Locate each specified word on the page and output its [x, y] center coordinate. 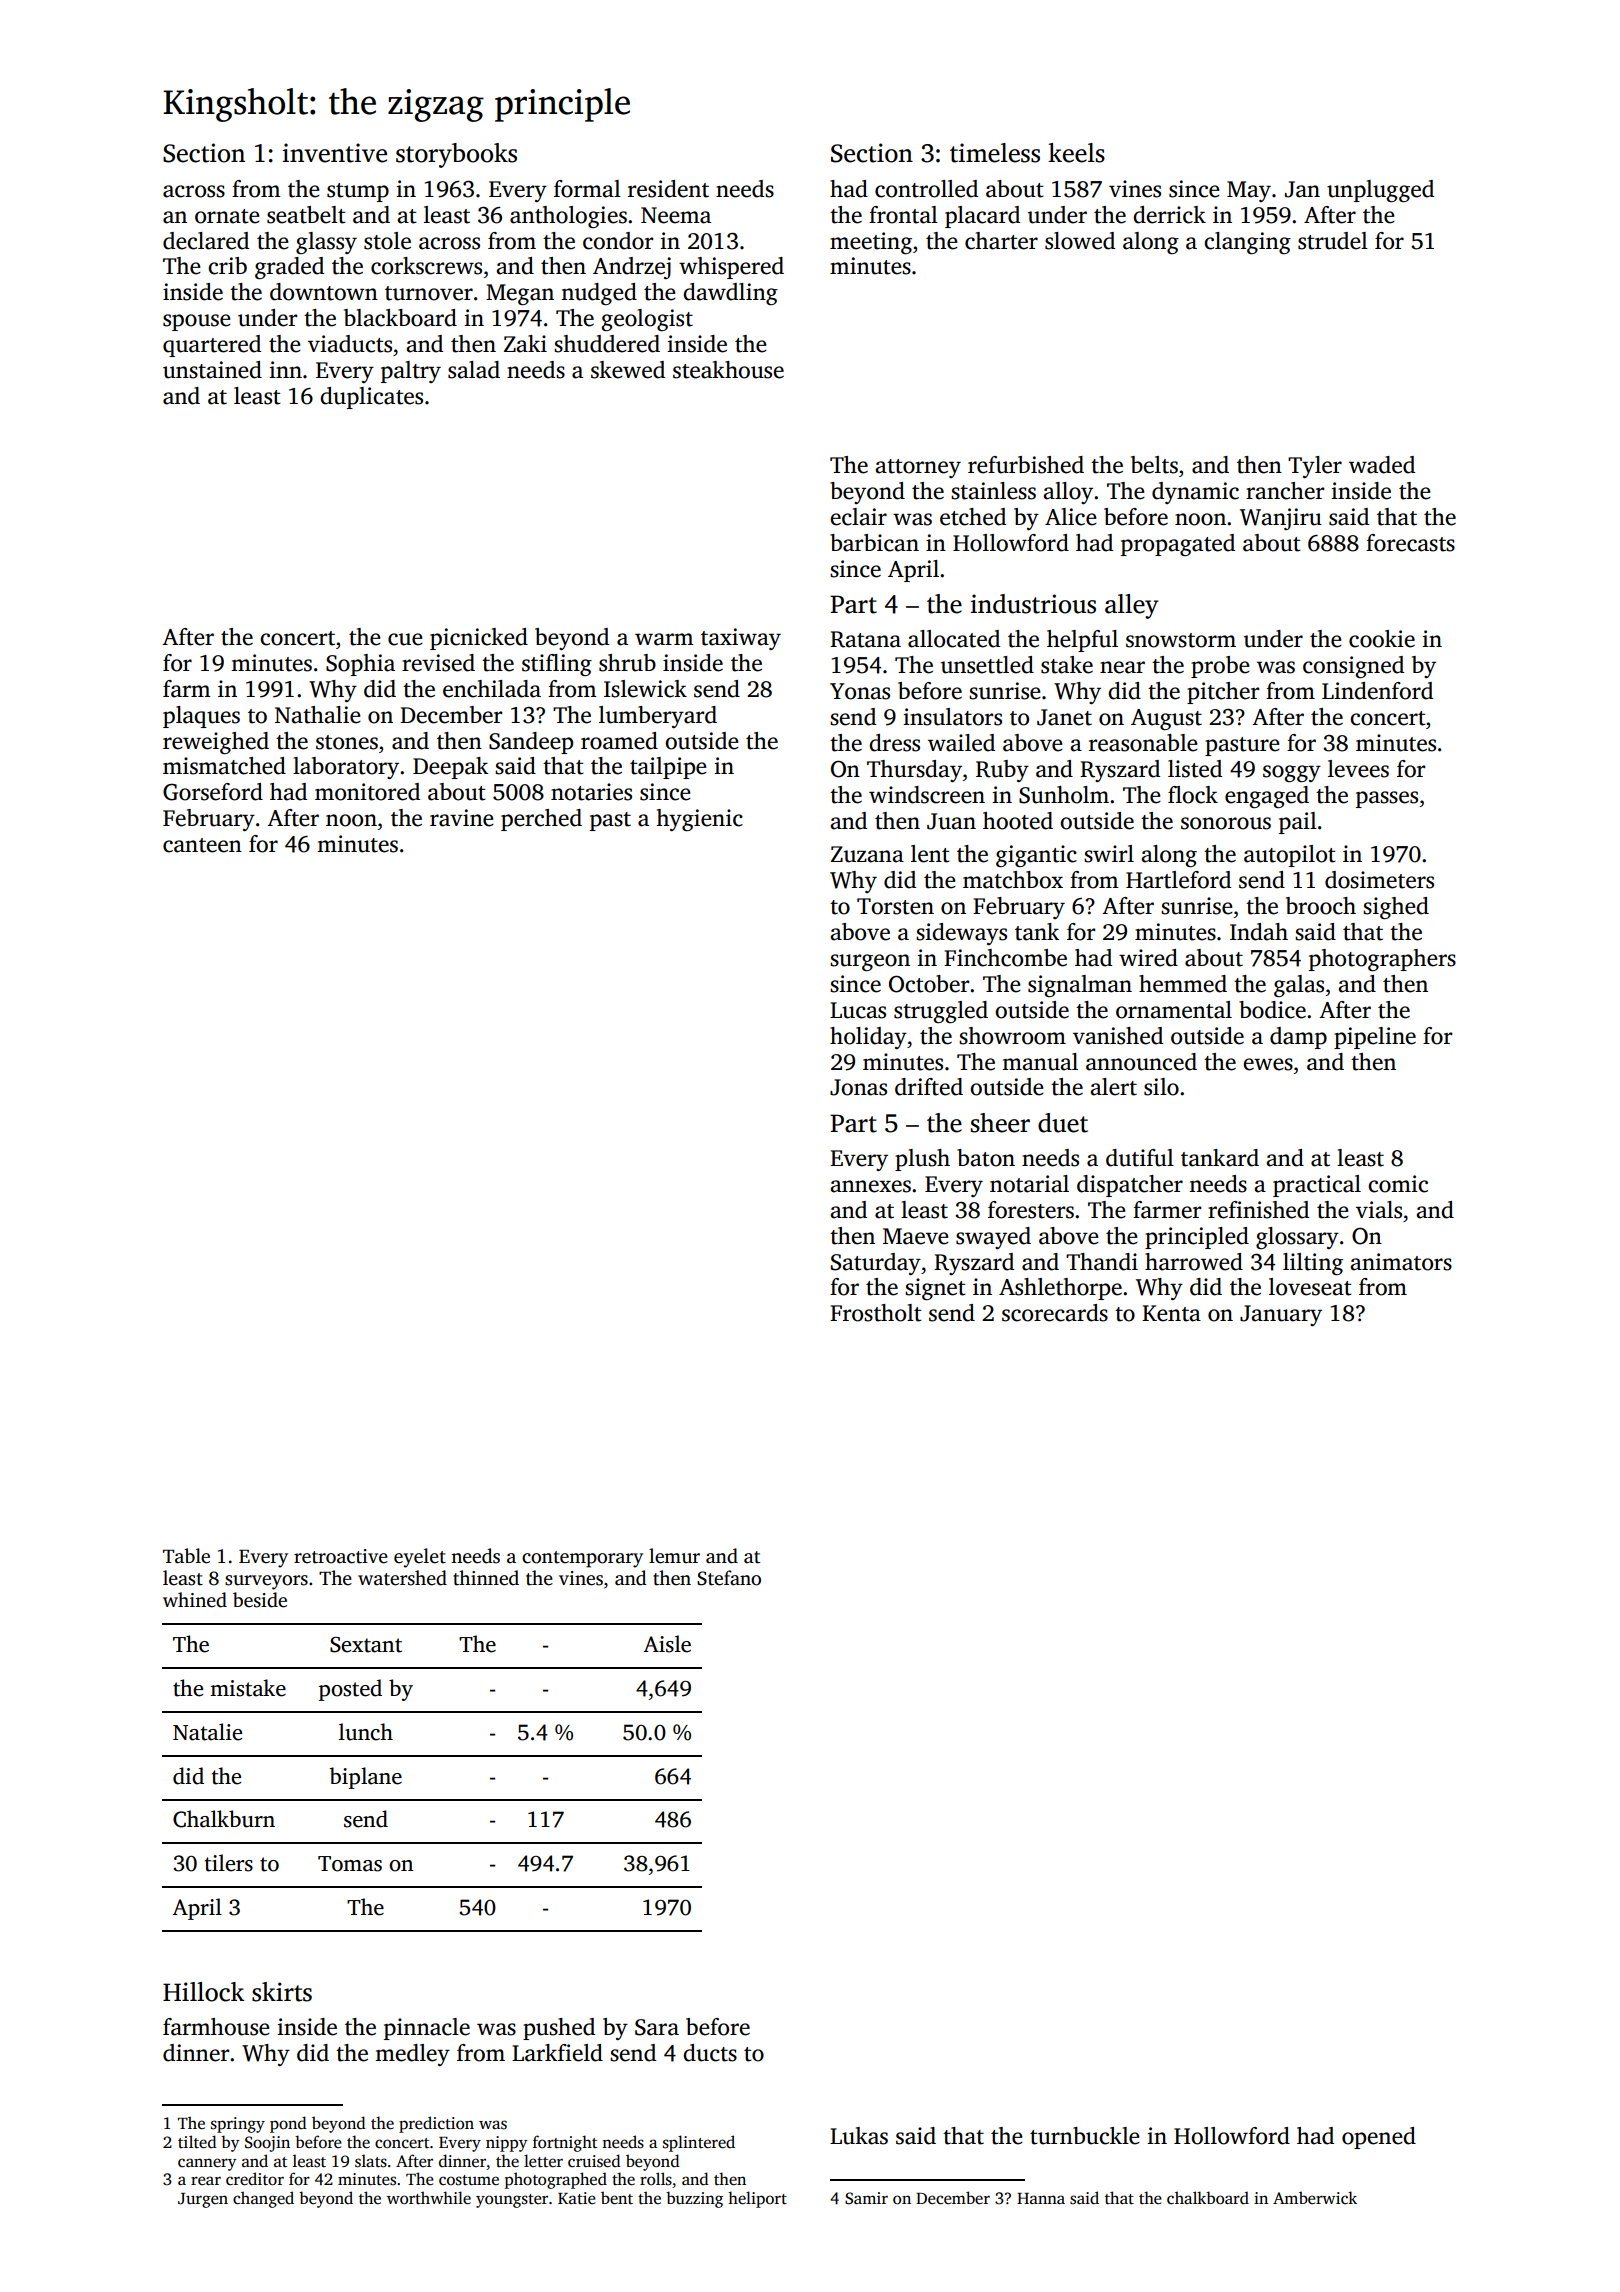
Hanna [1041, 2198]
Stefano [729, 1578]
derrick [1169, 215]
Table [186, 1556]
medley [412, 2055]
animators [1401, 1262]
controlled [926, 189]
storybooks [456, 155]
